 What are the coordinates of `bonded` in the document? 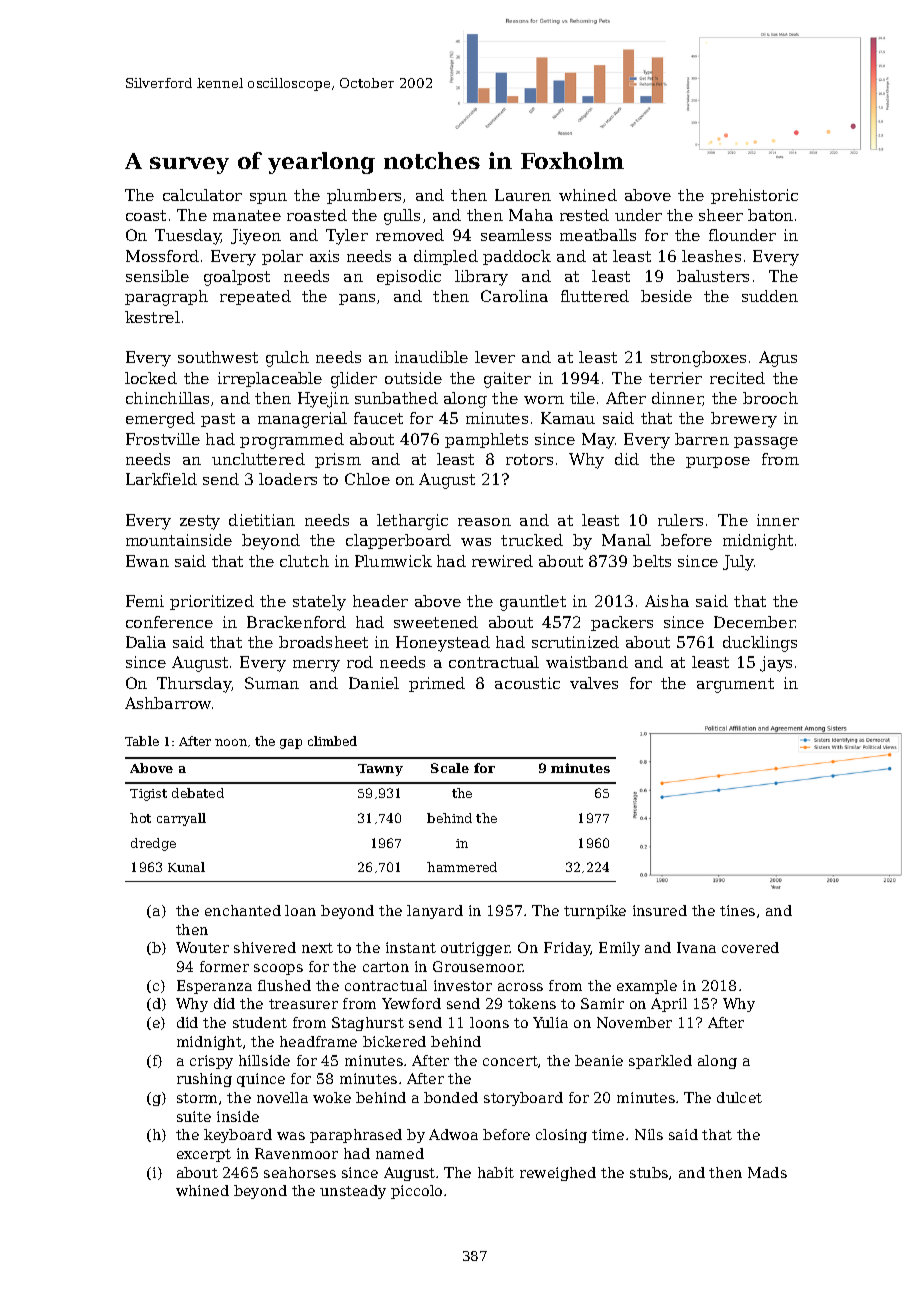 It's located at (451, 1097).
